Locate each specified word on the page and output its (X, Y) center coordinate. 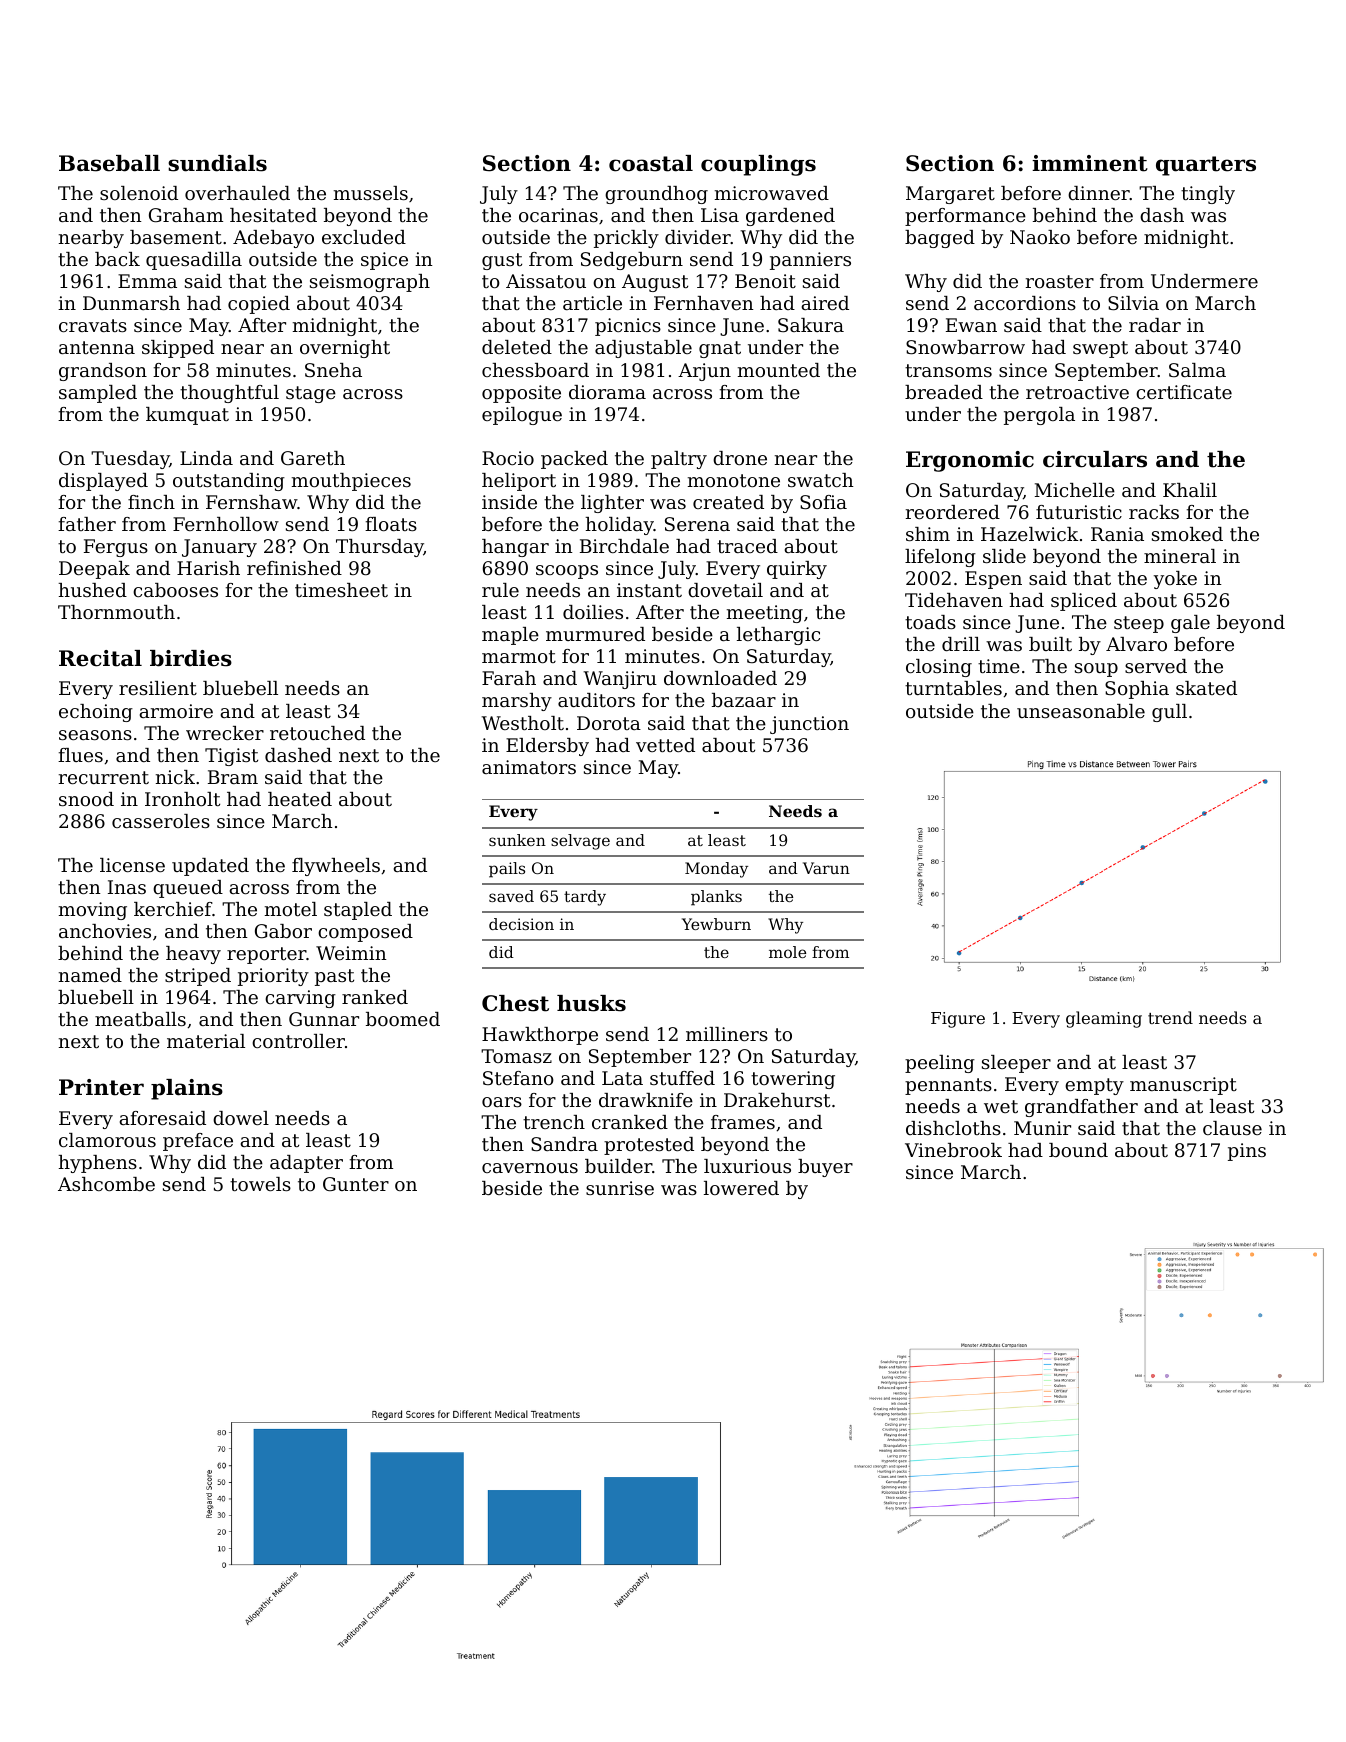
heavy (193, 955)
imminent (1090, 163)
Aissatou (546, 281)
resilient (158, 688)
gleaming (1104, 1019)
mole (787, 952)
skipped (178, 349)
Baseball (109, 163)
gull (1169, 713)
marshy (517, 702)
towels (260, 1184)
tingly (1208, 195)
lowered (741, 1188)
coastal (651, 163)
